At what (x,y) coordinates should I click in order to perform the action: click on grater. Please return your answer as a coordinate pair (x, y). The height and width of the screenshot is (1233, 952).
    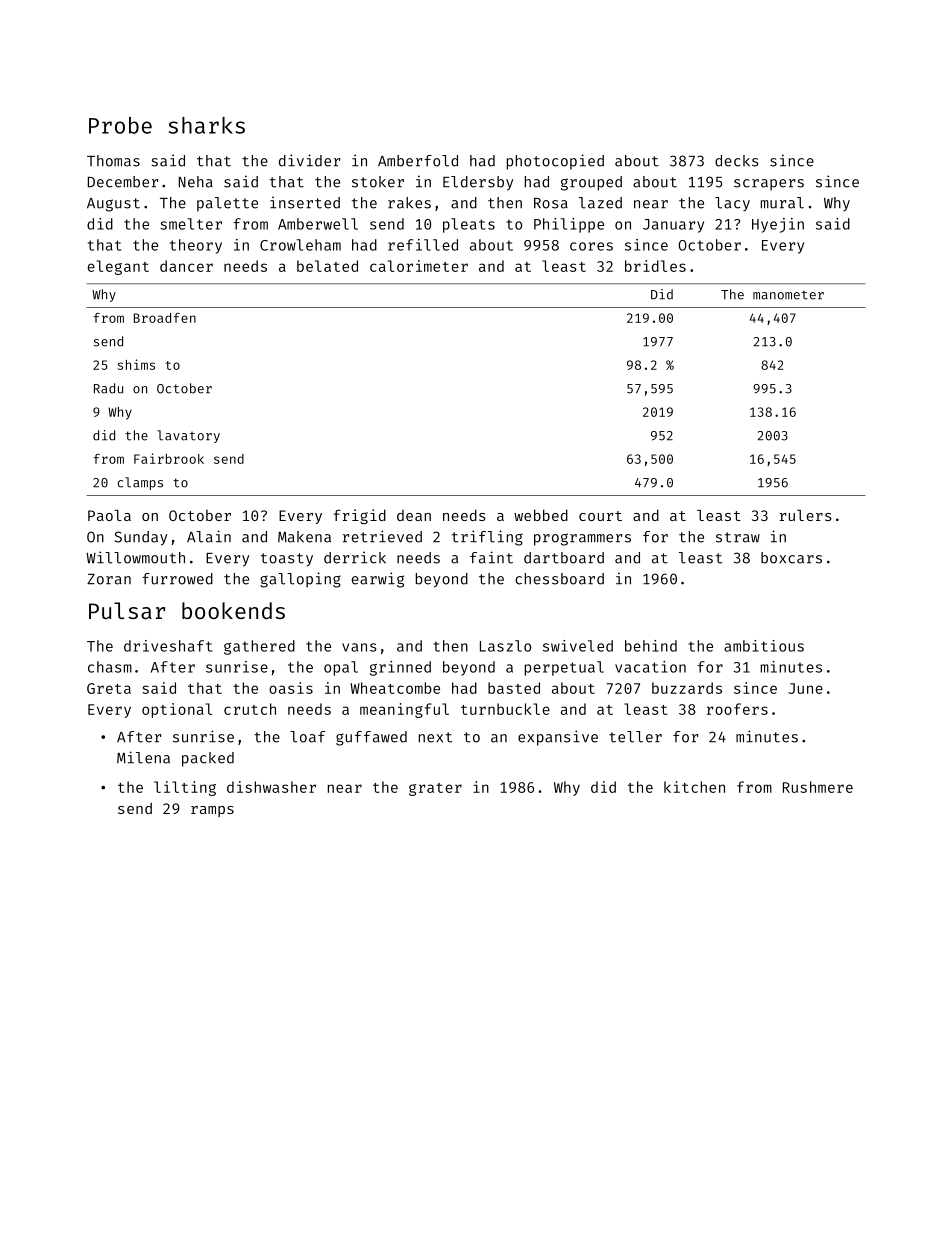
    Looking at the image, I should click on (435, 789).
